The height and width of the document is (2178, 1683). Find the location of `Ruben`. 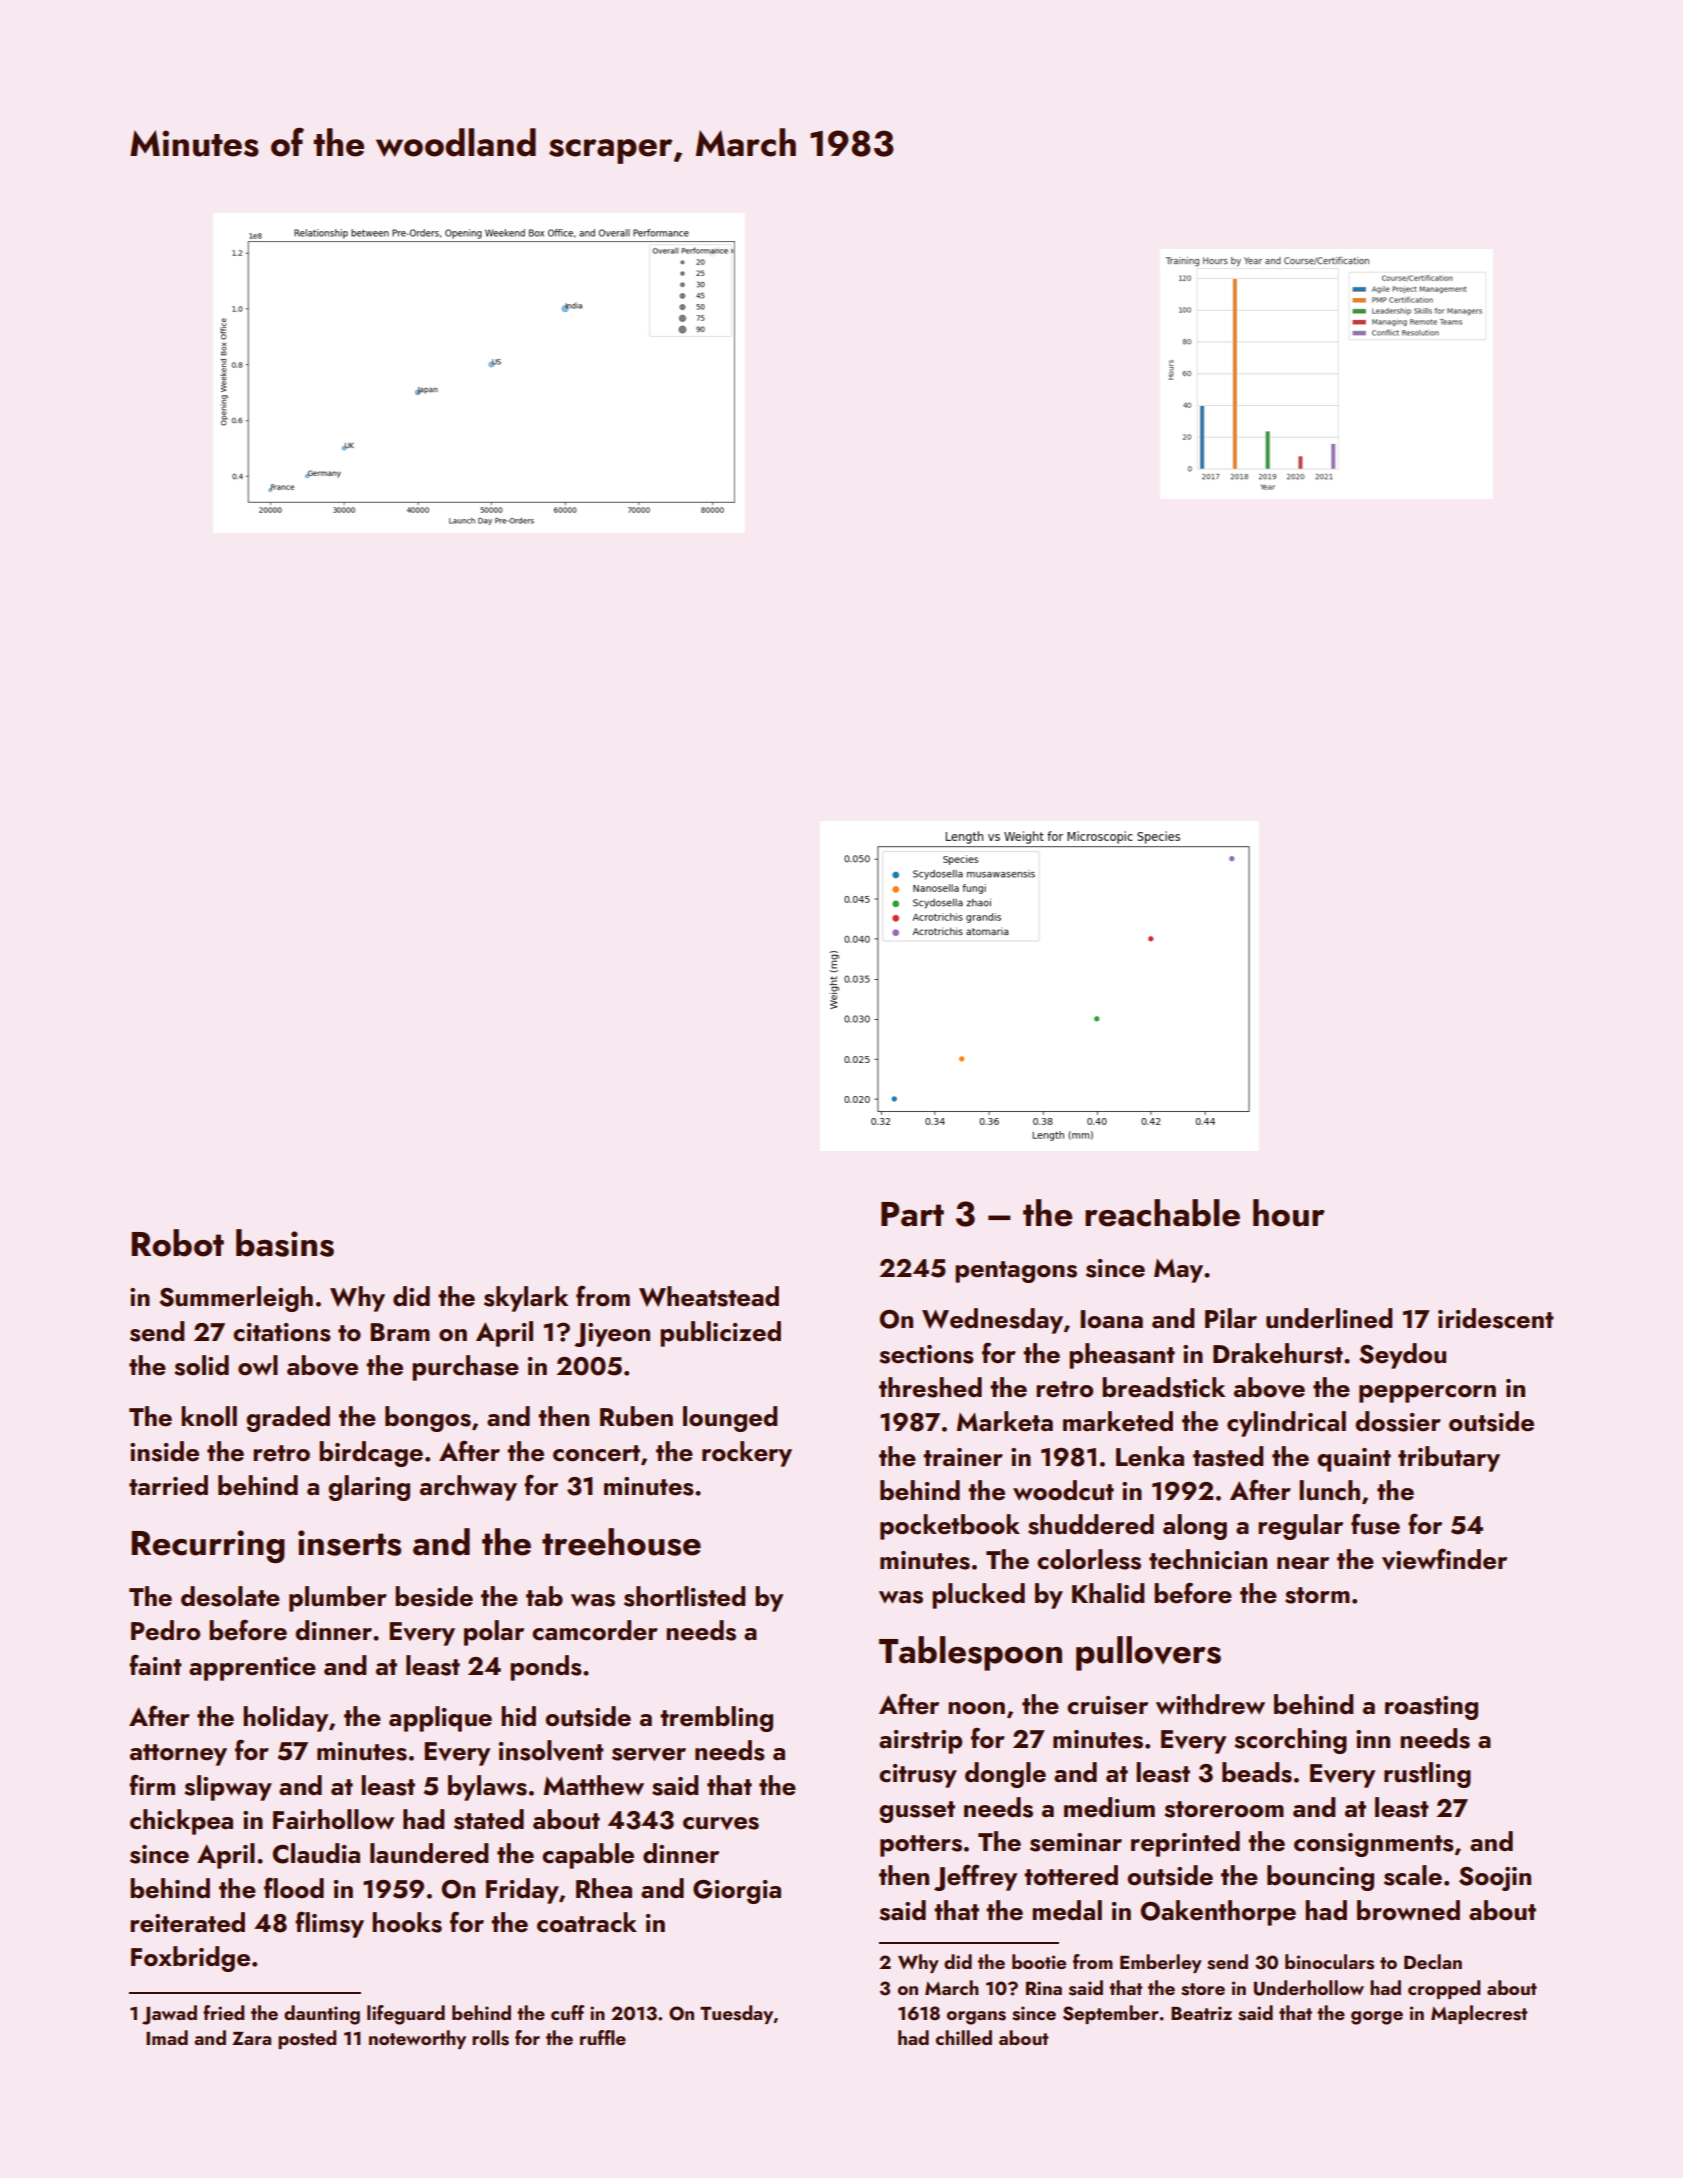

Ruben is located at coordinates (636, 1416).
